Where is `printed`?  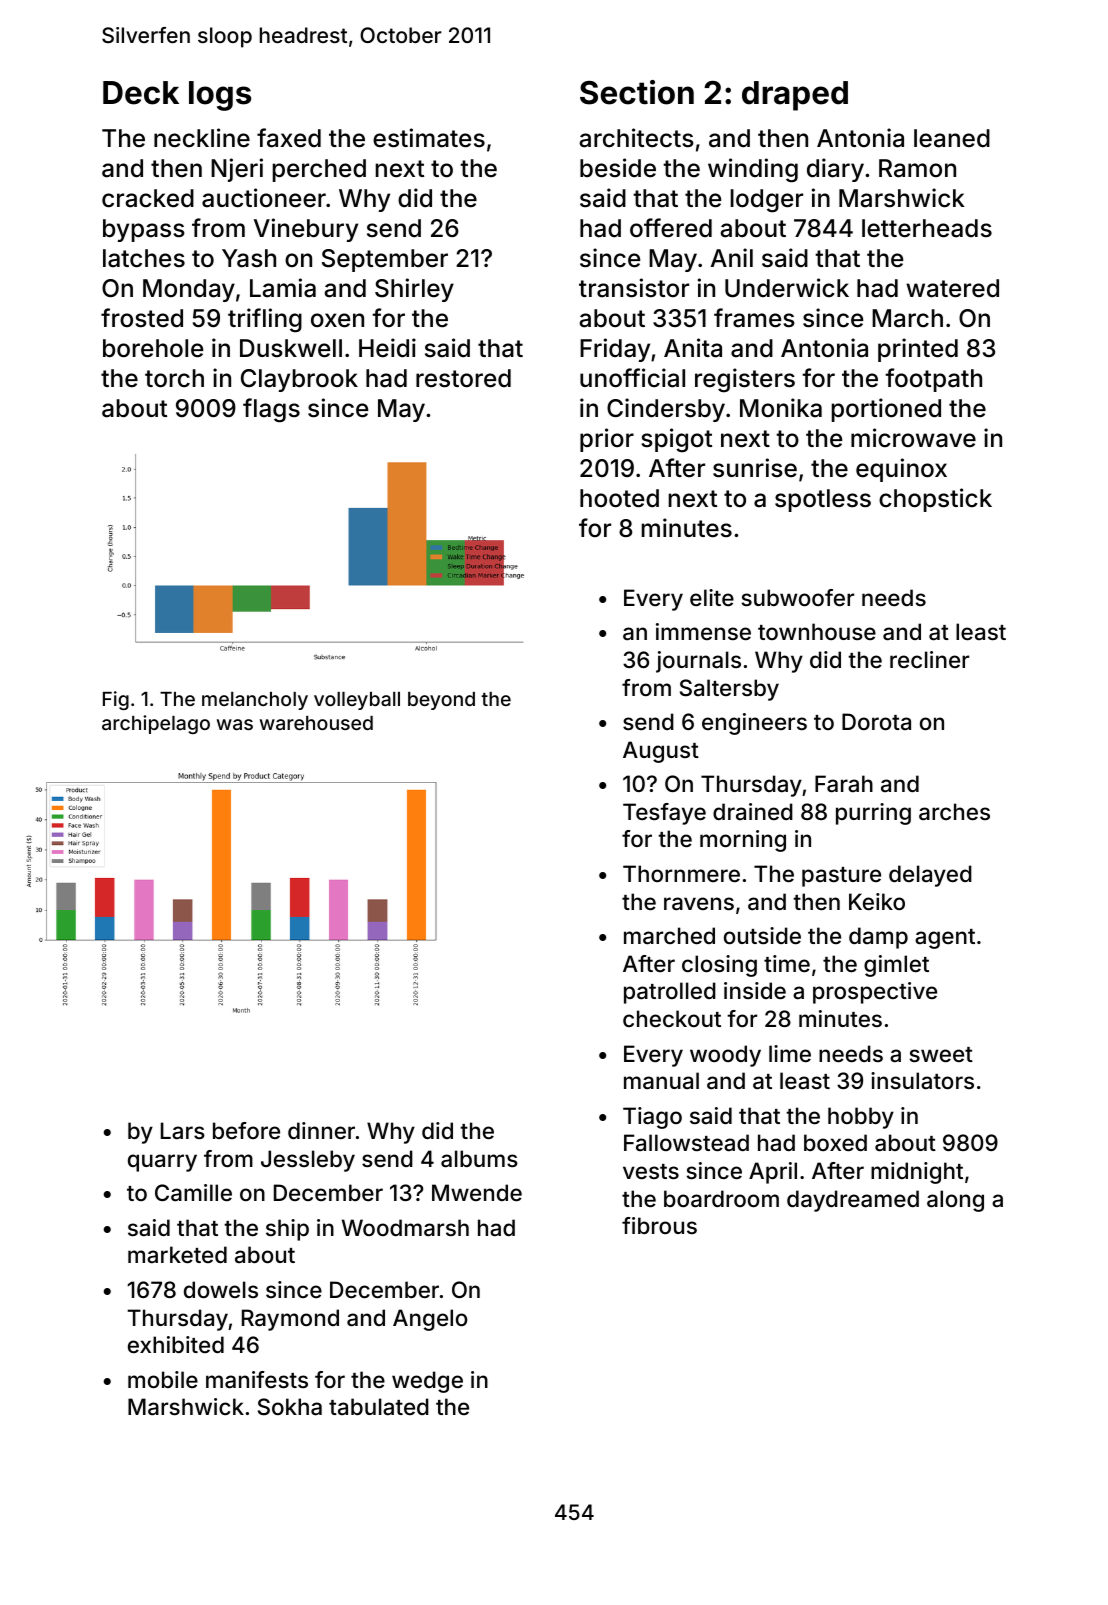 printed is located at coordinates (918, 350).
